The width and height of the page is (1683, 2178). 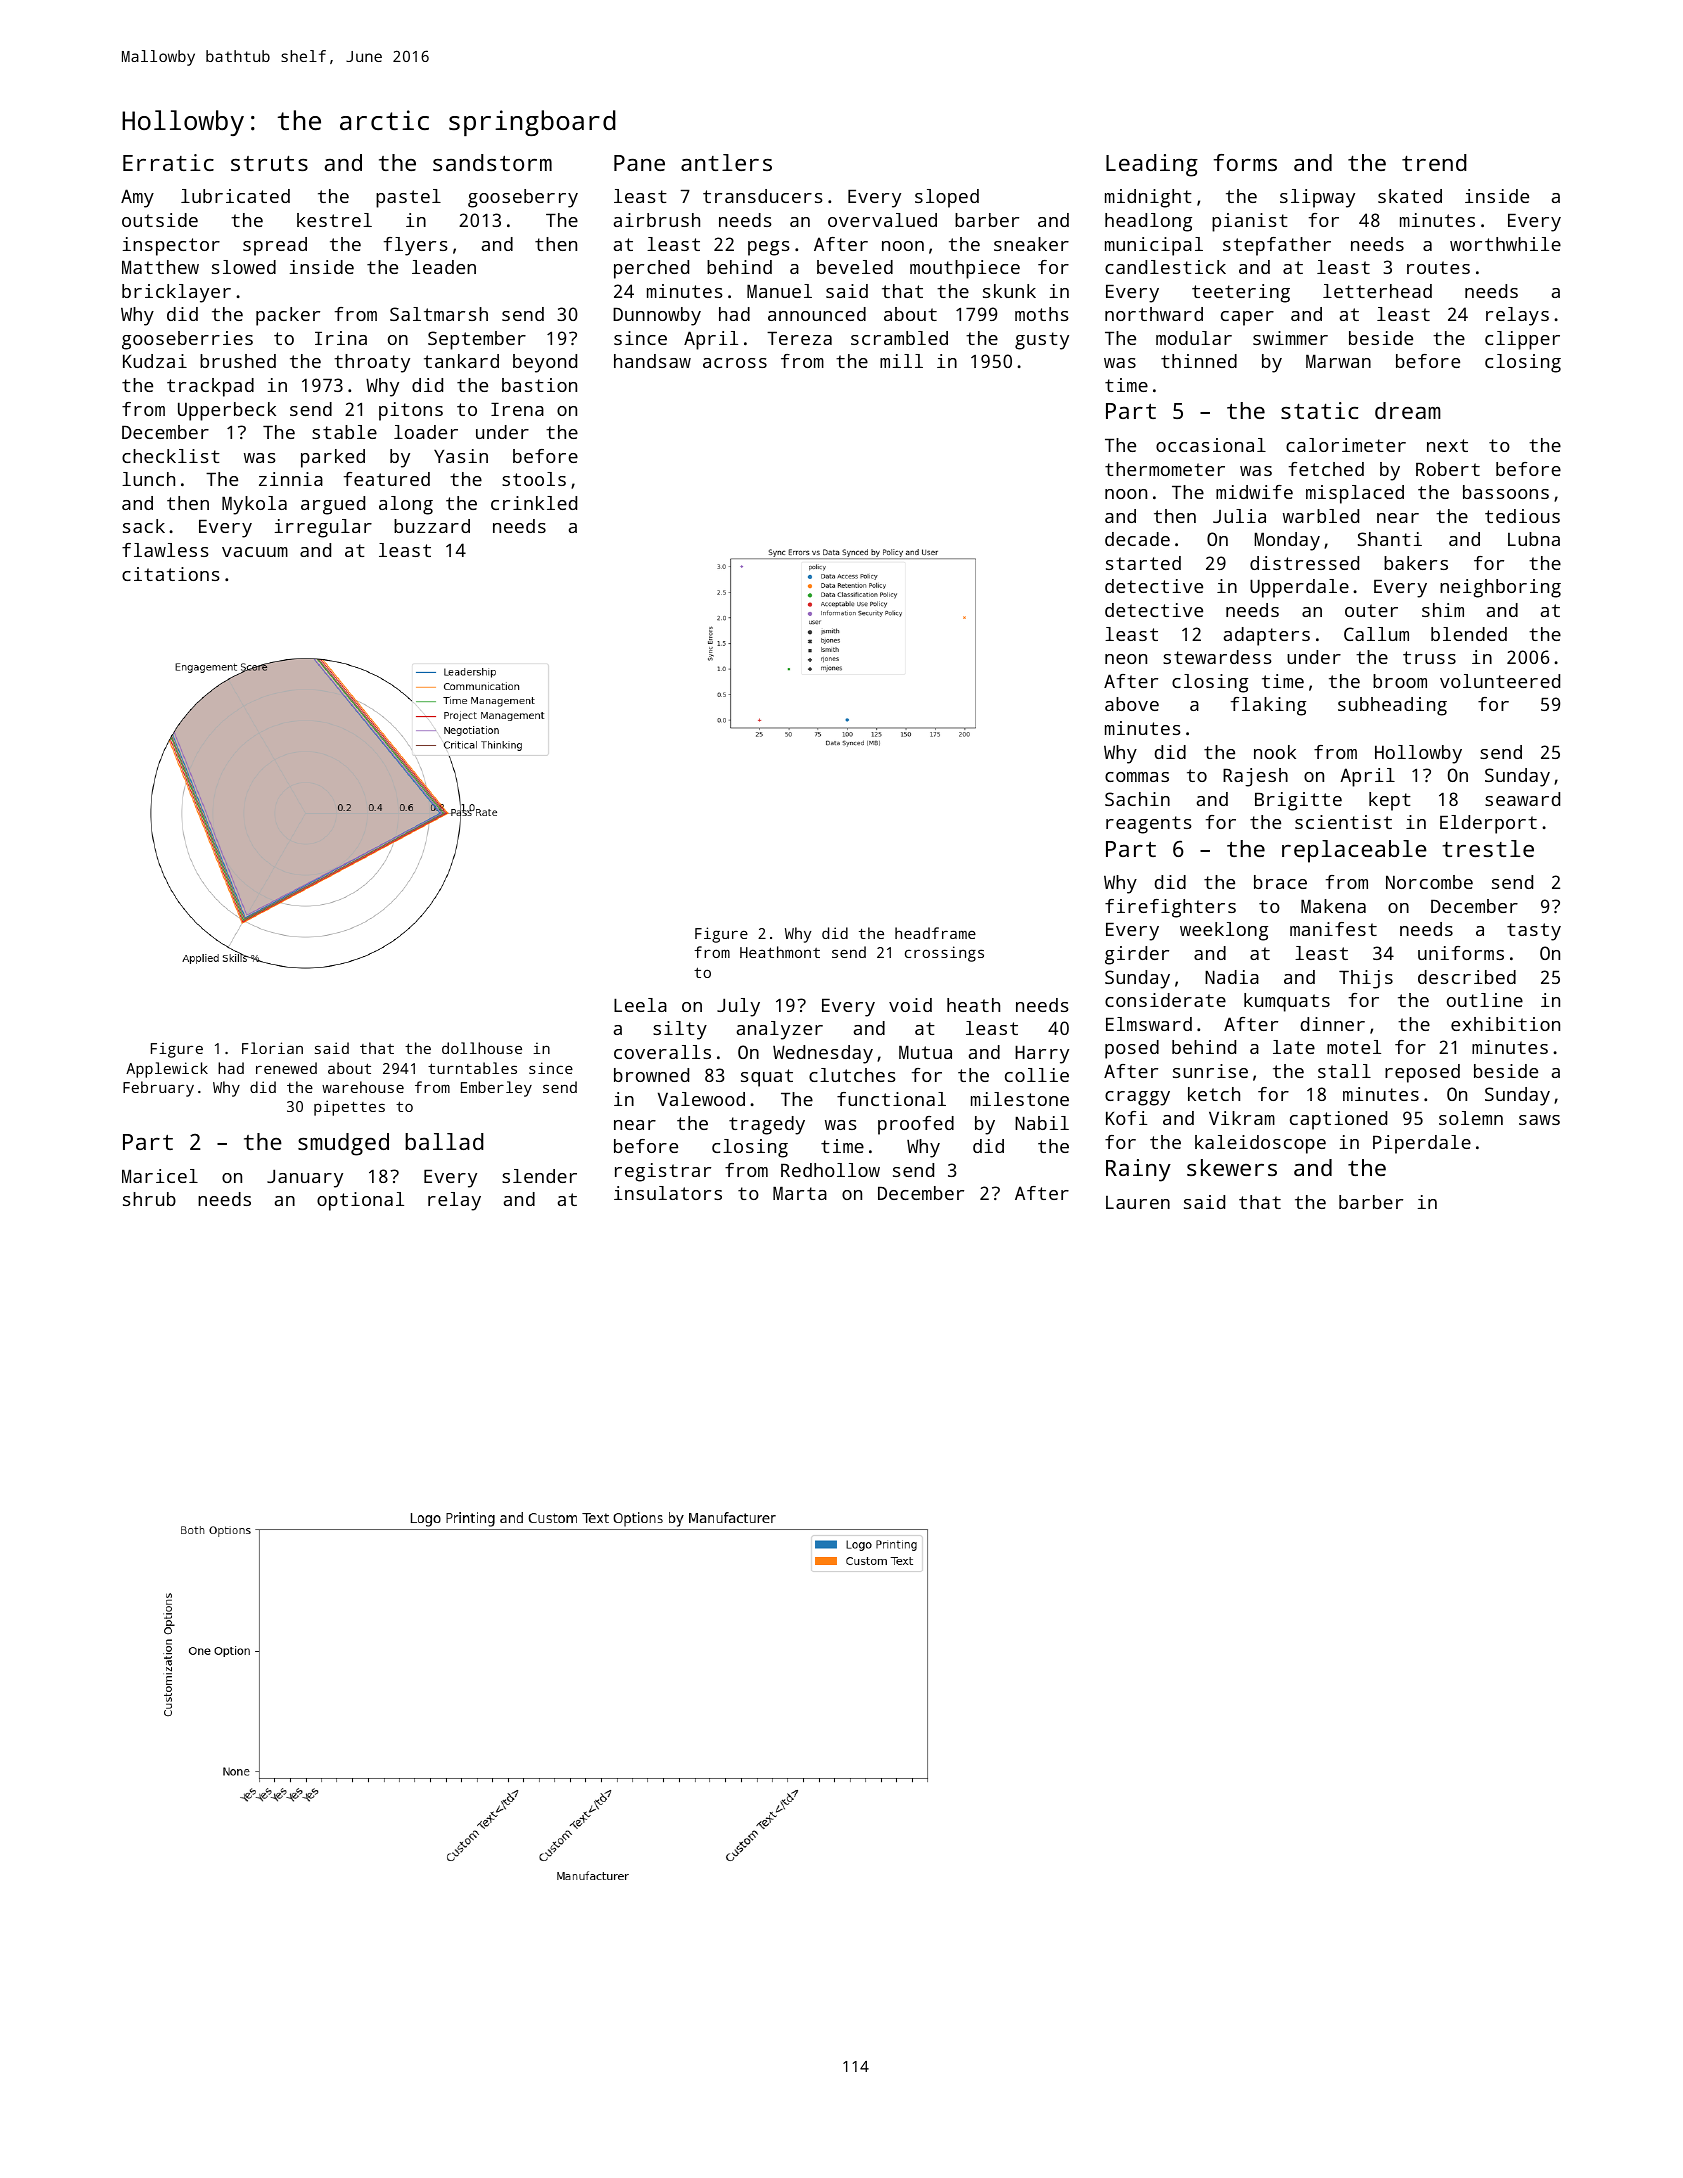 I want to click on warbled, so click(x=1321, y=516).
